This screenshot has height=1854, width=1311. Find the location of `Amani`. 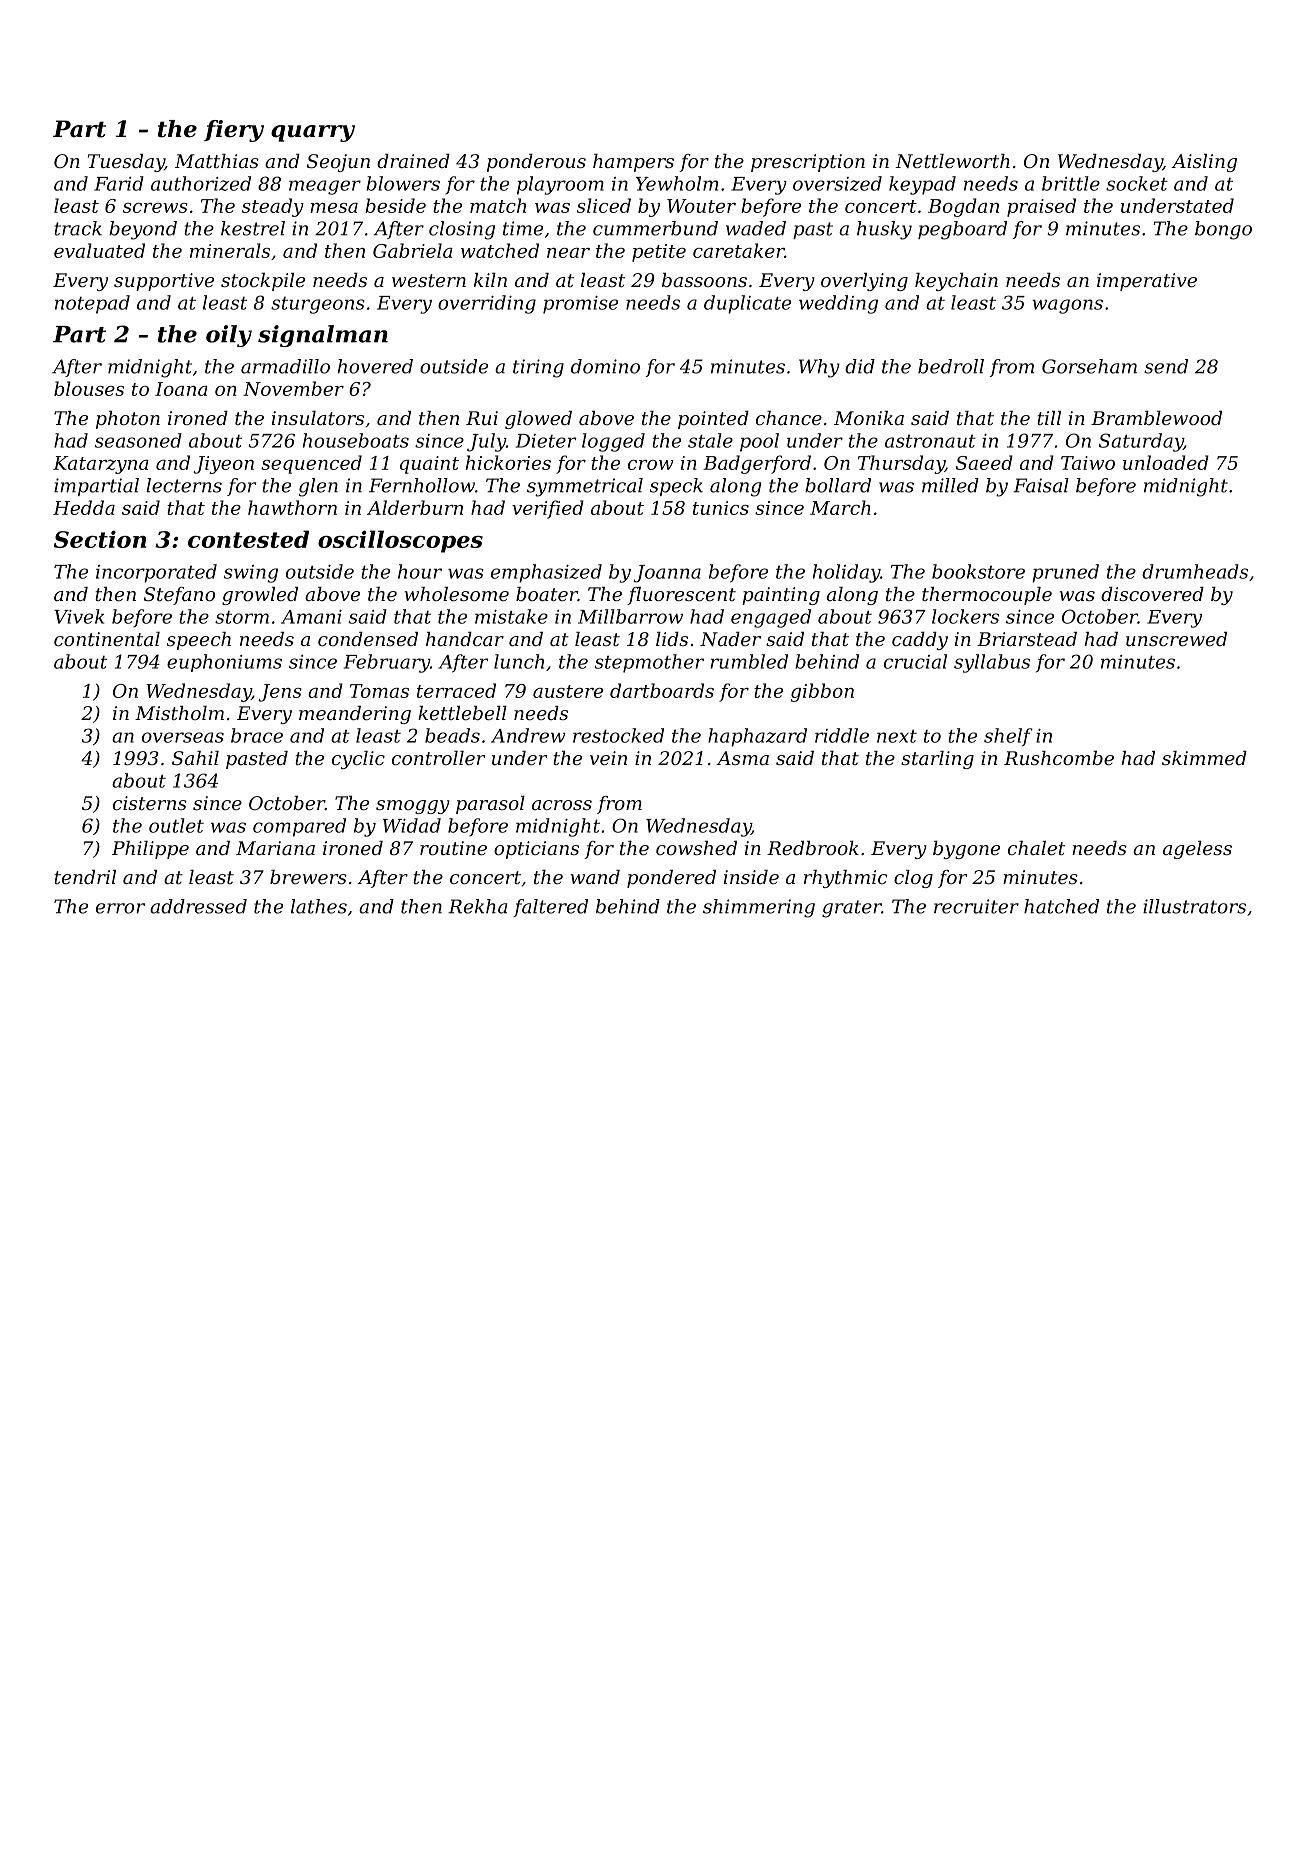

Amani is located at coordinates (311, 617).
